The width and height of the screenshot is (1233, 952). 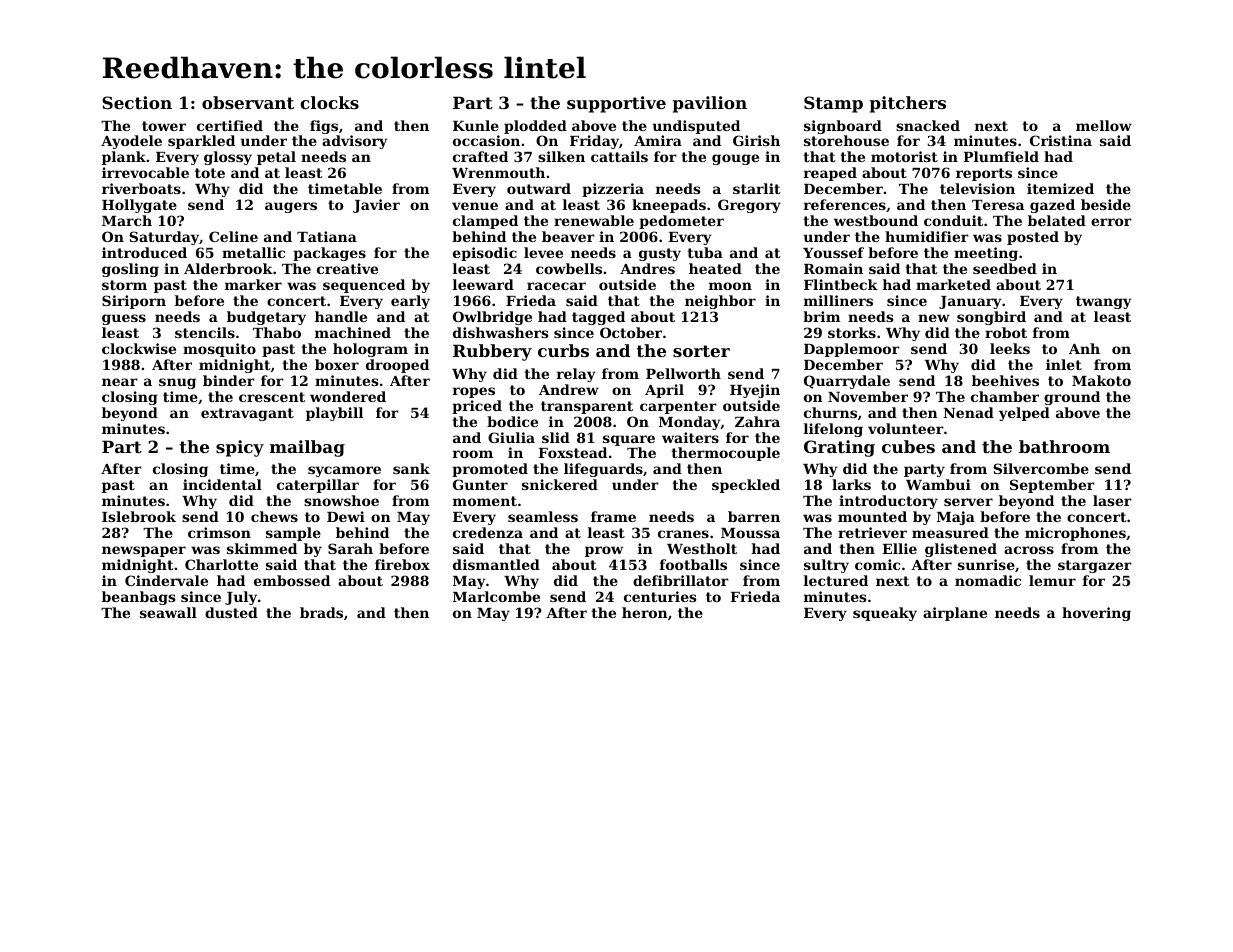 What do you see at coordinates (907, 104) in the screenshot?
I see `pitchers` at bounding box center [907, 104].
